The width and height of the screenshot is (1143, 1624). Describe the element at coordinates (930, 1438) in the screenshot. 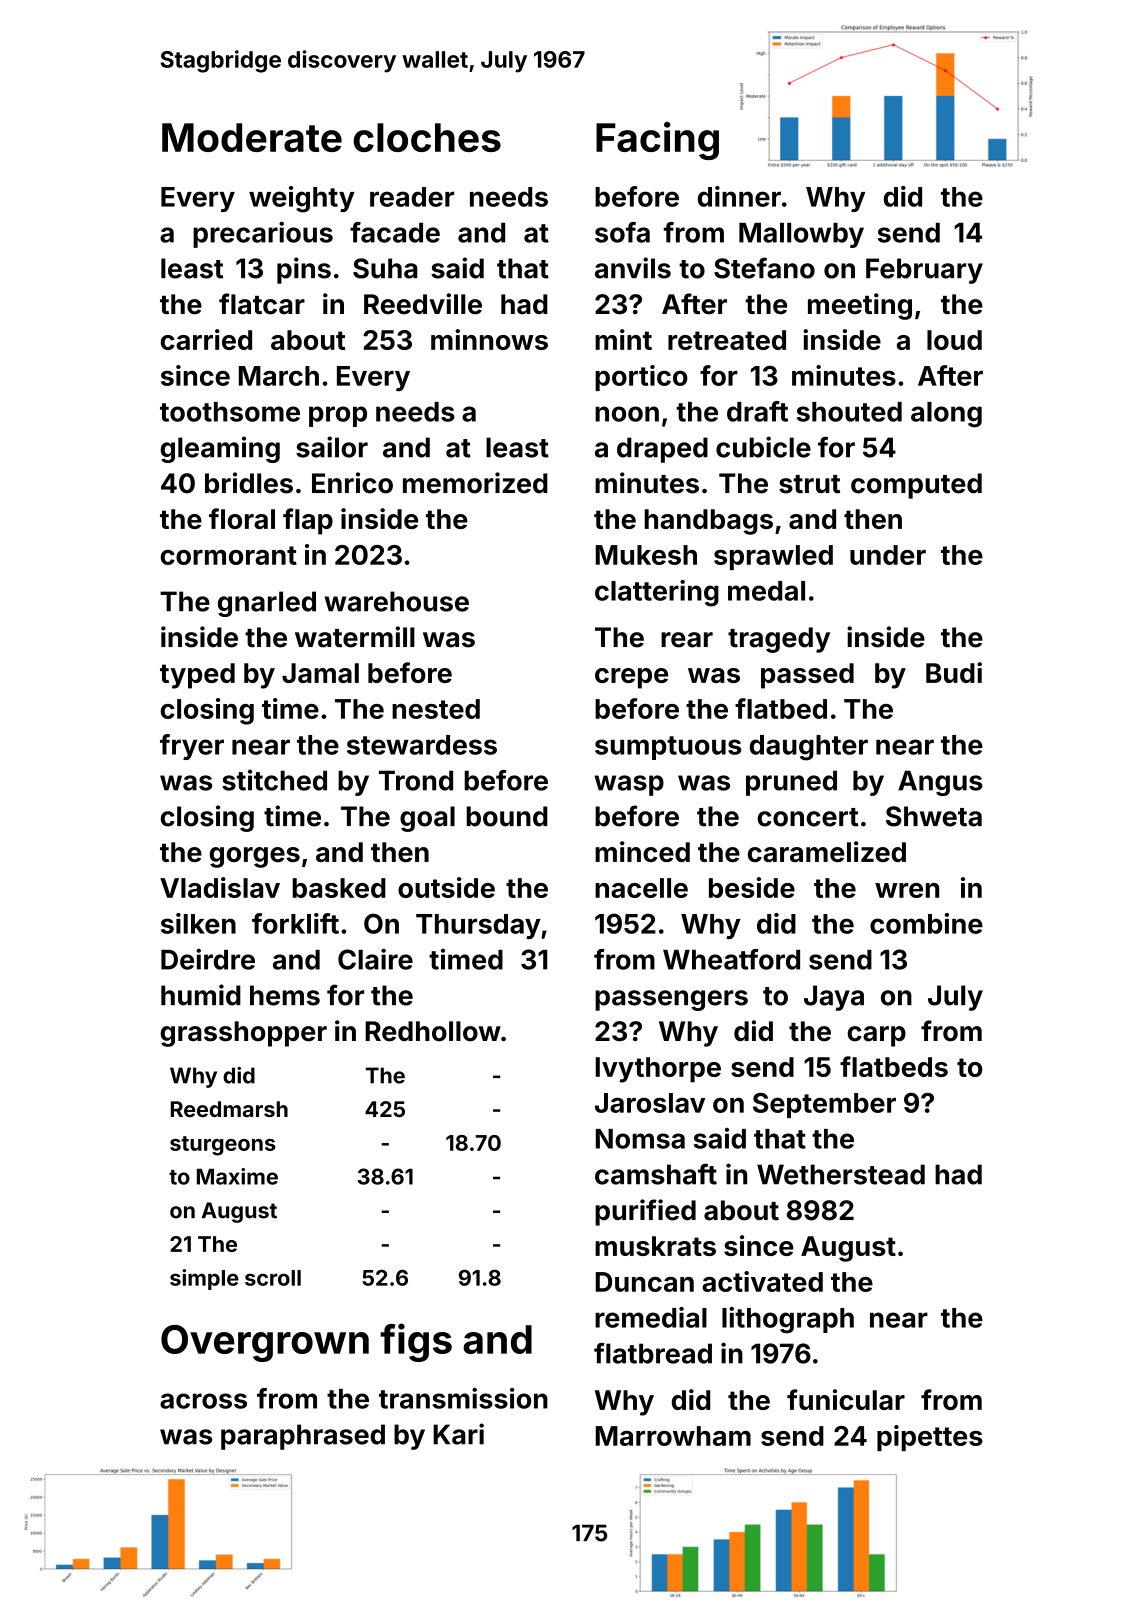

I see `pipettes` at that location.
